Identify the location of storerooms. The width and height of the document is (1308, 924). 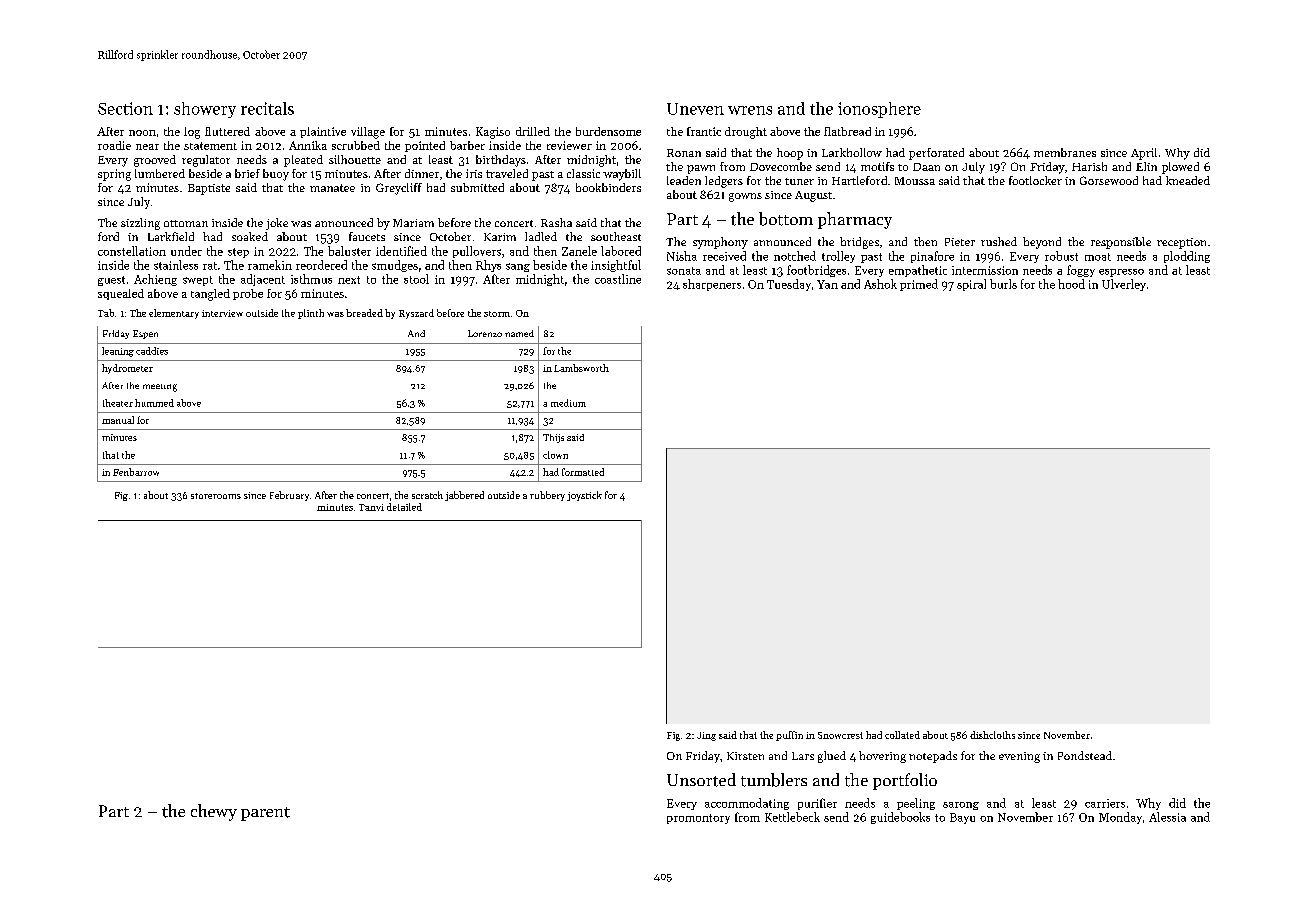
(216, 496).
